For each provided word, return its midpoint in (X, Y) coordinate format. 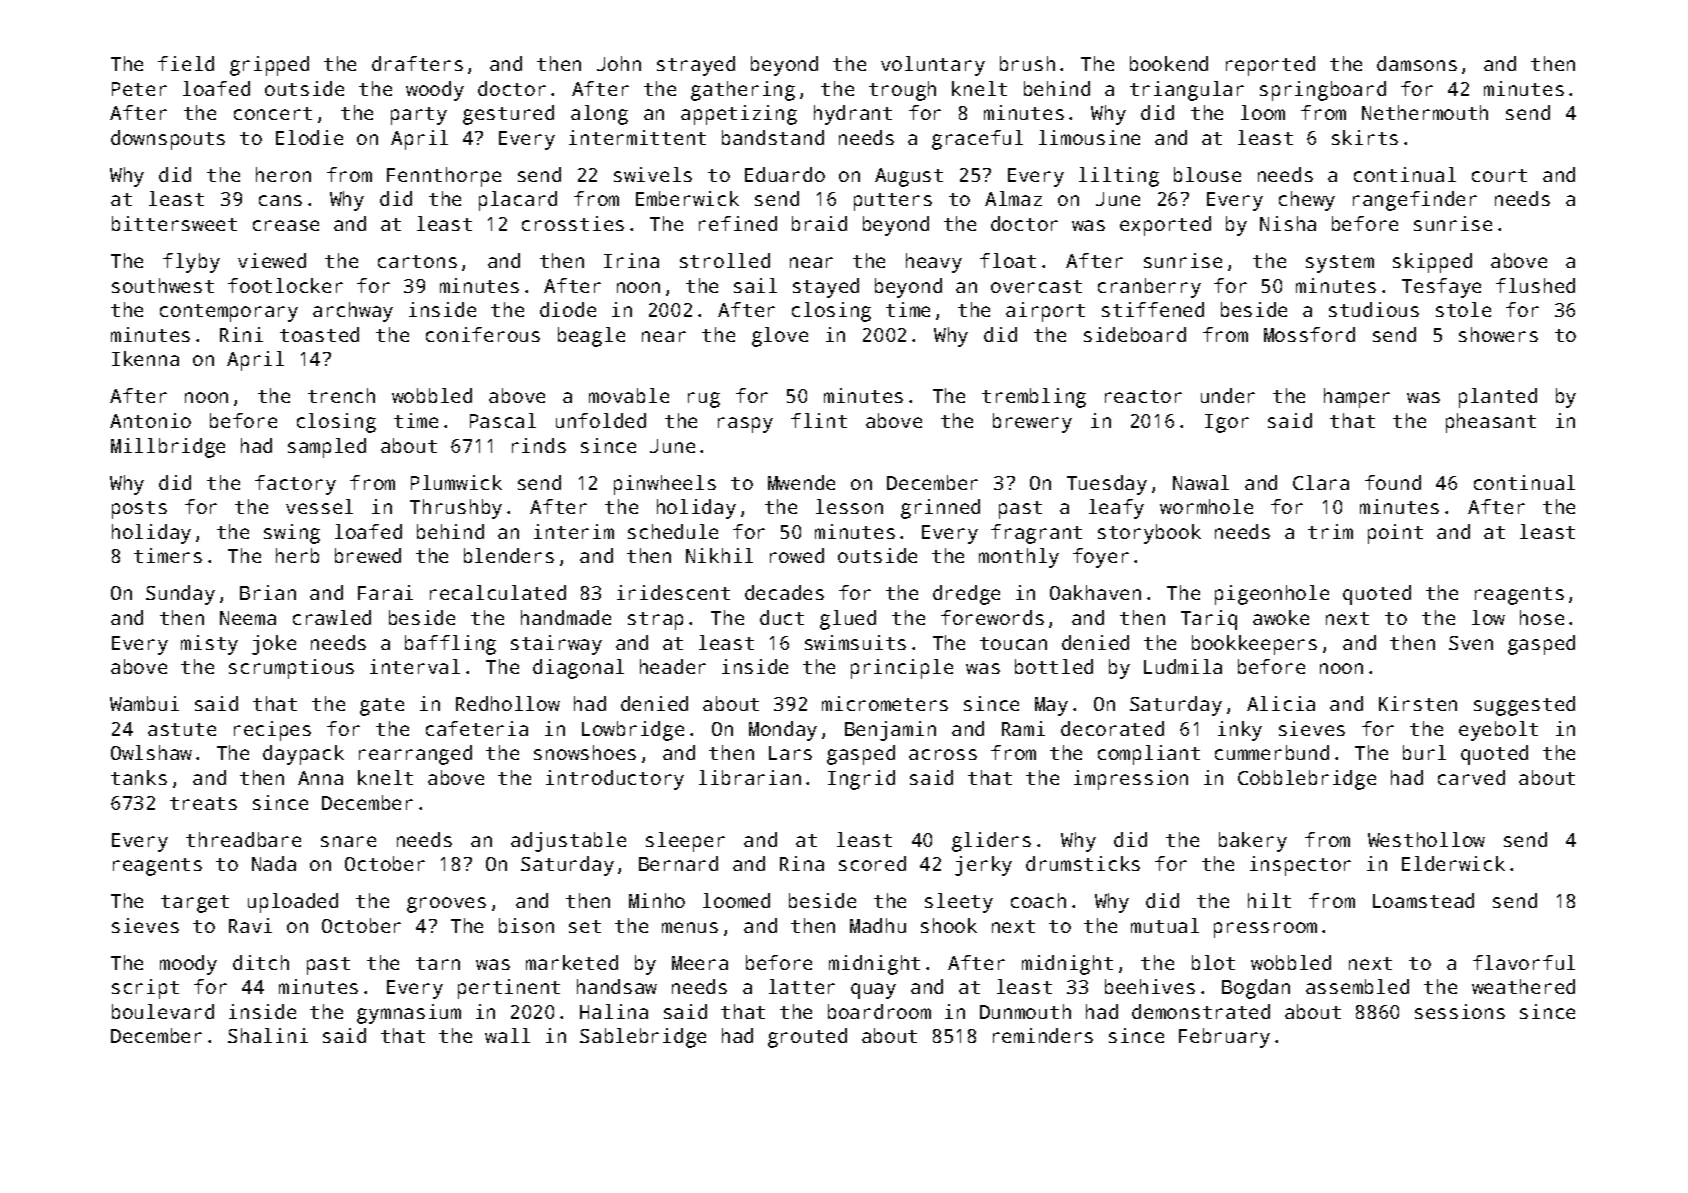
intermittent (637, 137)
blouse (1207, 174)
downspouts (168, 140)
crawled (332, 617)
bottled (1054, 666)
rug (704, 400)
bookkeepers (1254, 645)
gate (382, 707)
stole (1463, 309)
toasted (319, 334)
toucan (1013, 643)
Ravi (250, 925)
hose (1542, 617)
